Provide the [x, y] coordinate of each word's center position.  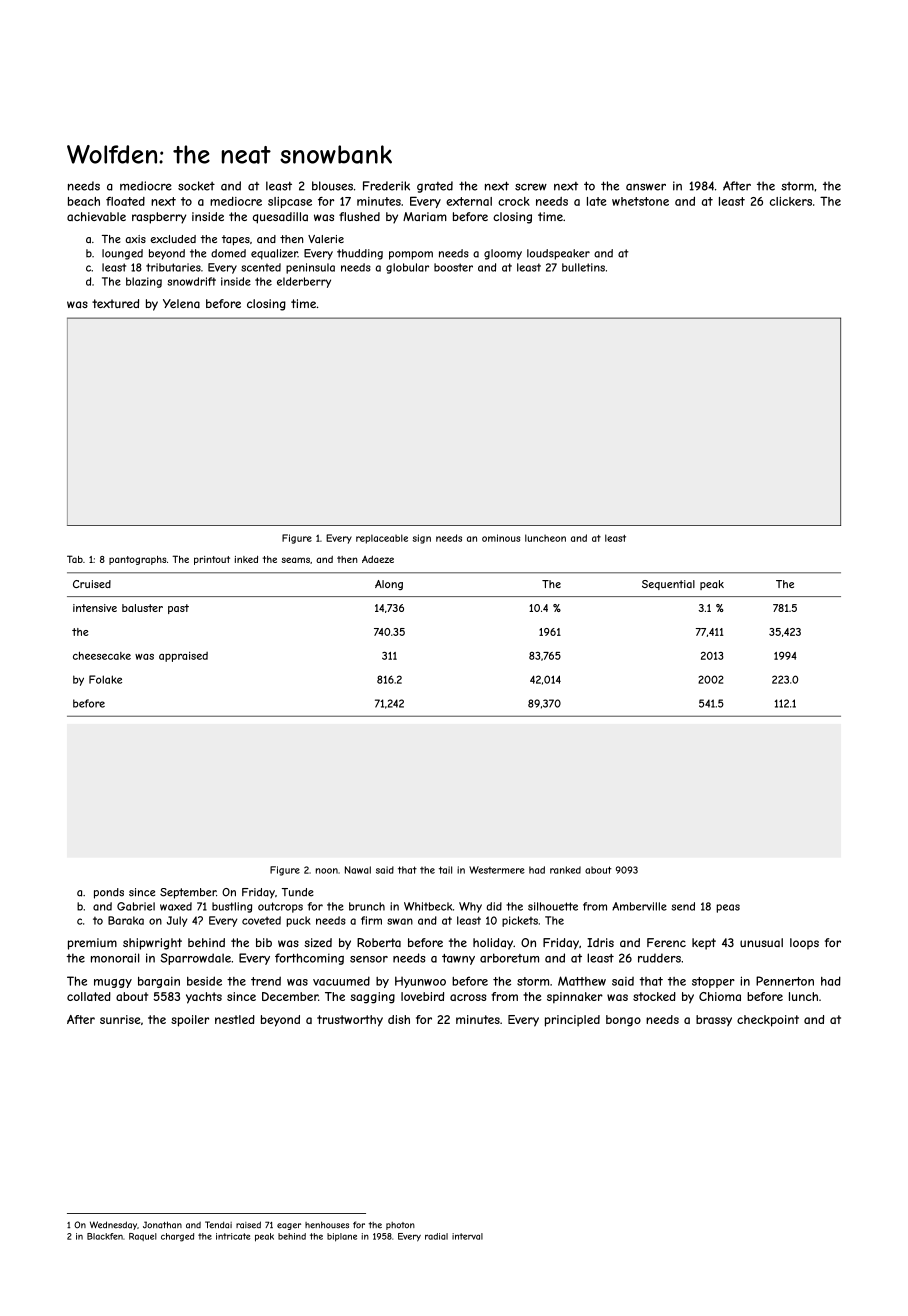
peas [728, 908]
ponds [109, 893]
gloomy [503, 254]
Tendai [218, 1225]
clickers [791, 201]
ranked [565, 870]
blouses [332, 186]
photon [400, 1226]
